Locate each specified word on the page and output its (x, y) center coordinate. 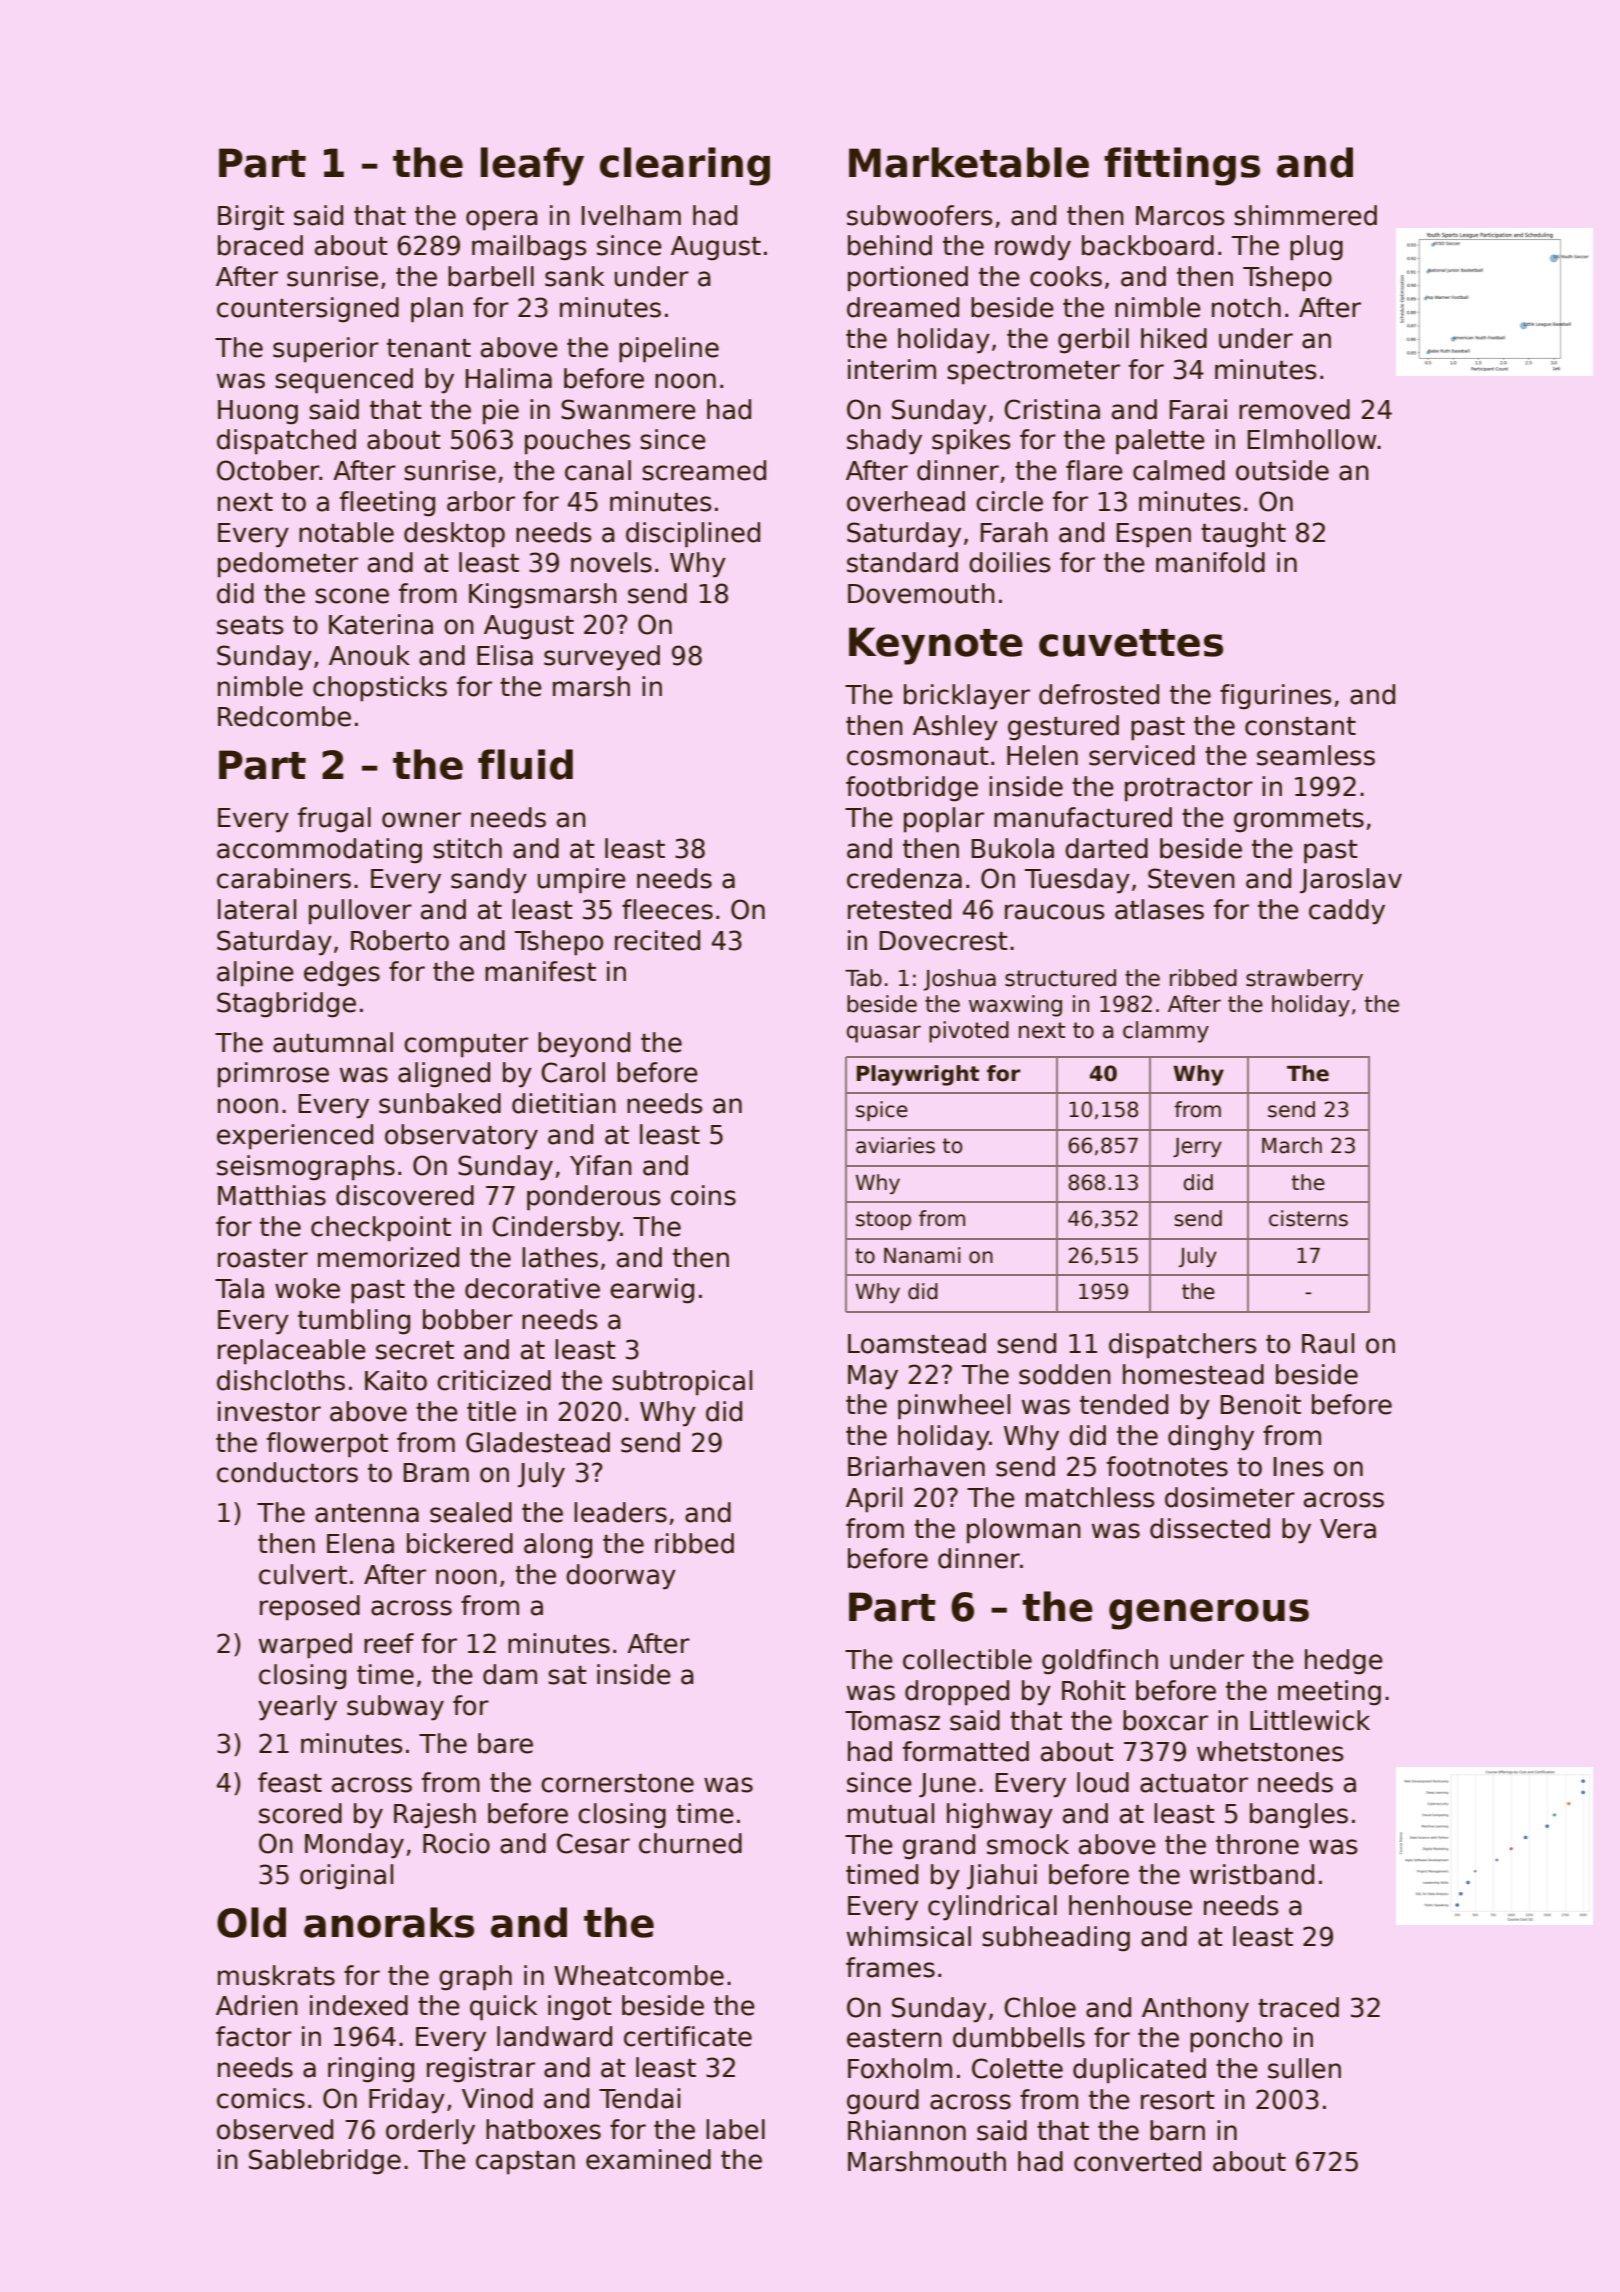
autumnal (333, 1042)
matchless (1090, 1497)
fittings (1182, 166)
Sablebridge (325, 2162)
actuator (1194, 1783)
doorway (621, 1577)
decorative (532, 1288)
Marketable (969, 162)
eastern (894, 2038)
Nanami (922, 1255)
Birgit (251, 218)
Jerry (1197, 1147)
